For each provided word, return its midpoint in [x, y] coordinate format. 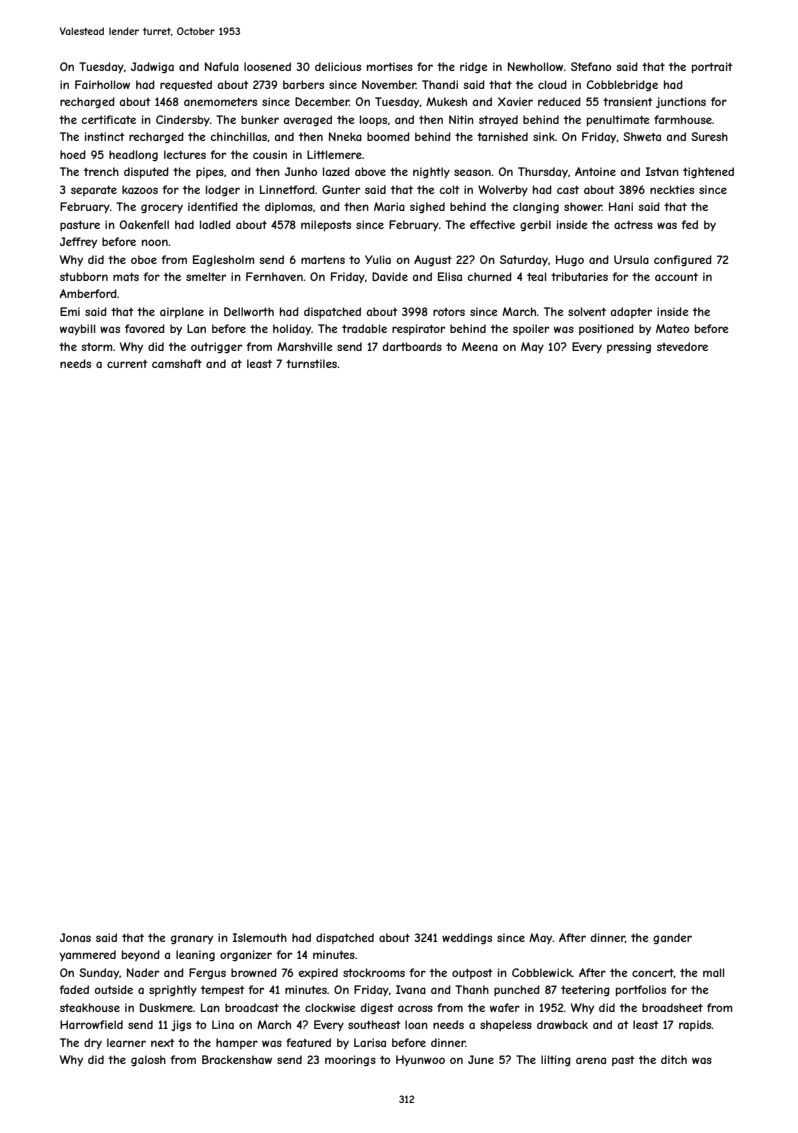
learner [126, 1042]
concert [653, 973]
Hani [621, 206]
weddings [467, 938]
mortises [390, 66]
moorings [350, 1060]
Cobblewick [542, 972]
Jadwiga [152, 67]
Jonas [75, 937]
